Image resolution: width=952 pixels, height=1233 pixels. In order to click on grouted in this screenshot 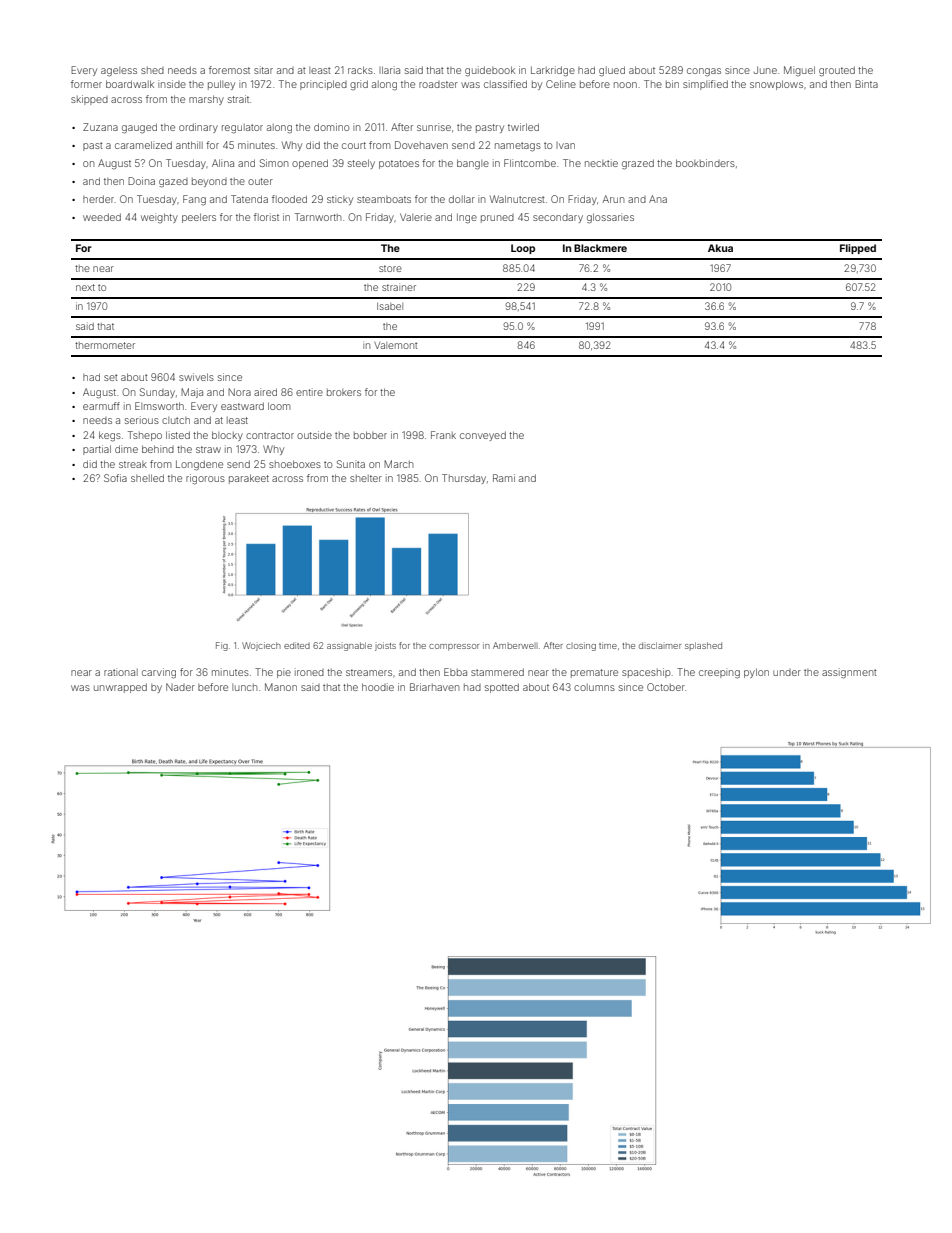, I will do `click(837, 71)`.
